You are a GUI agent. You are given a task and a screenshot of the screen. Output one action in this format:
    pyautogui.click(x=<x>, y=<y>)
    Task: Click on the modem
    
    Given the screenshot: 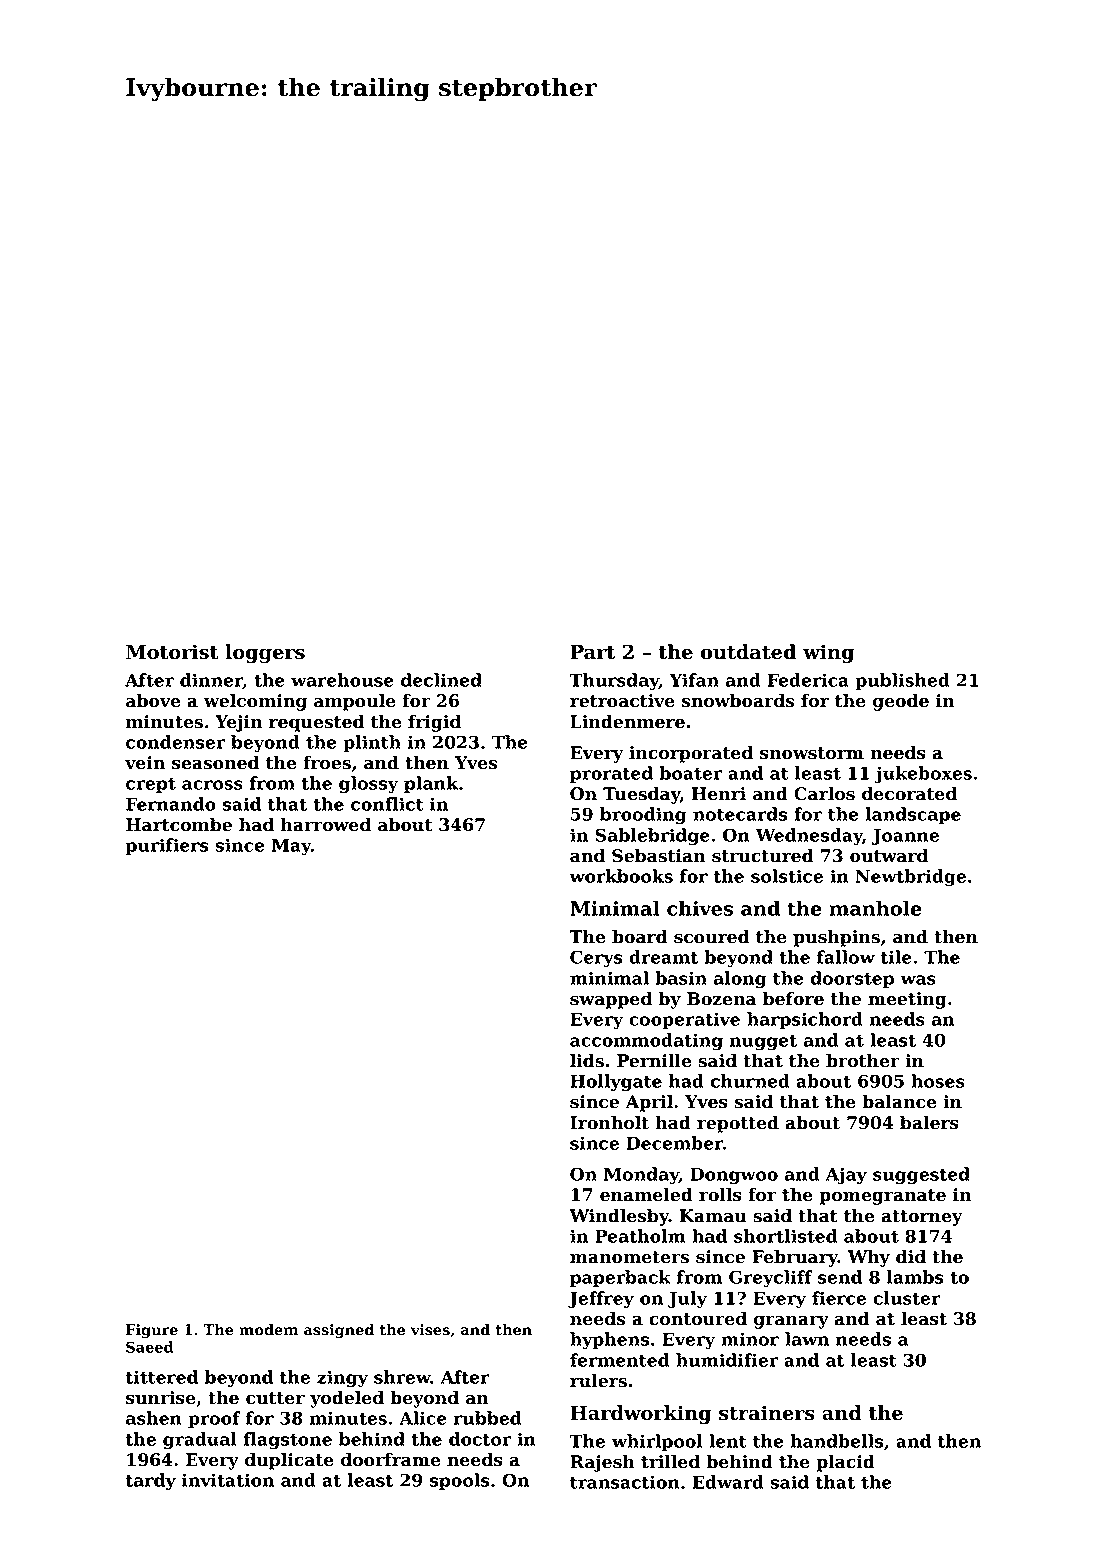 What is the action you would take?
    pyautogui.click(x=268, y=1330)
